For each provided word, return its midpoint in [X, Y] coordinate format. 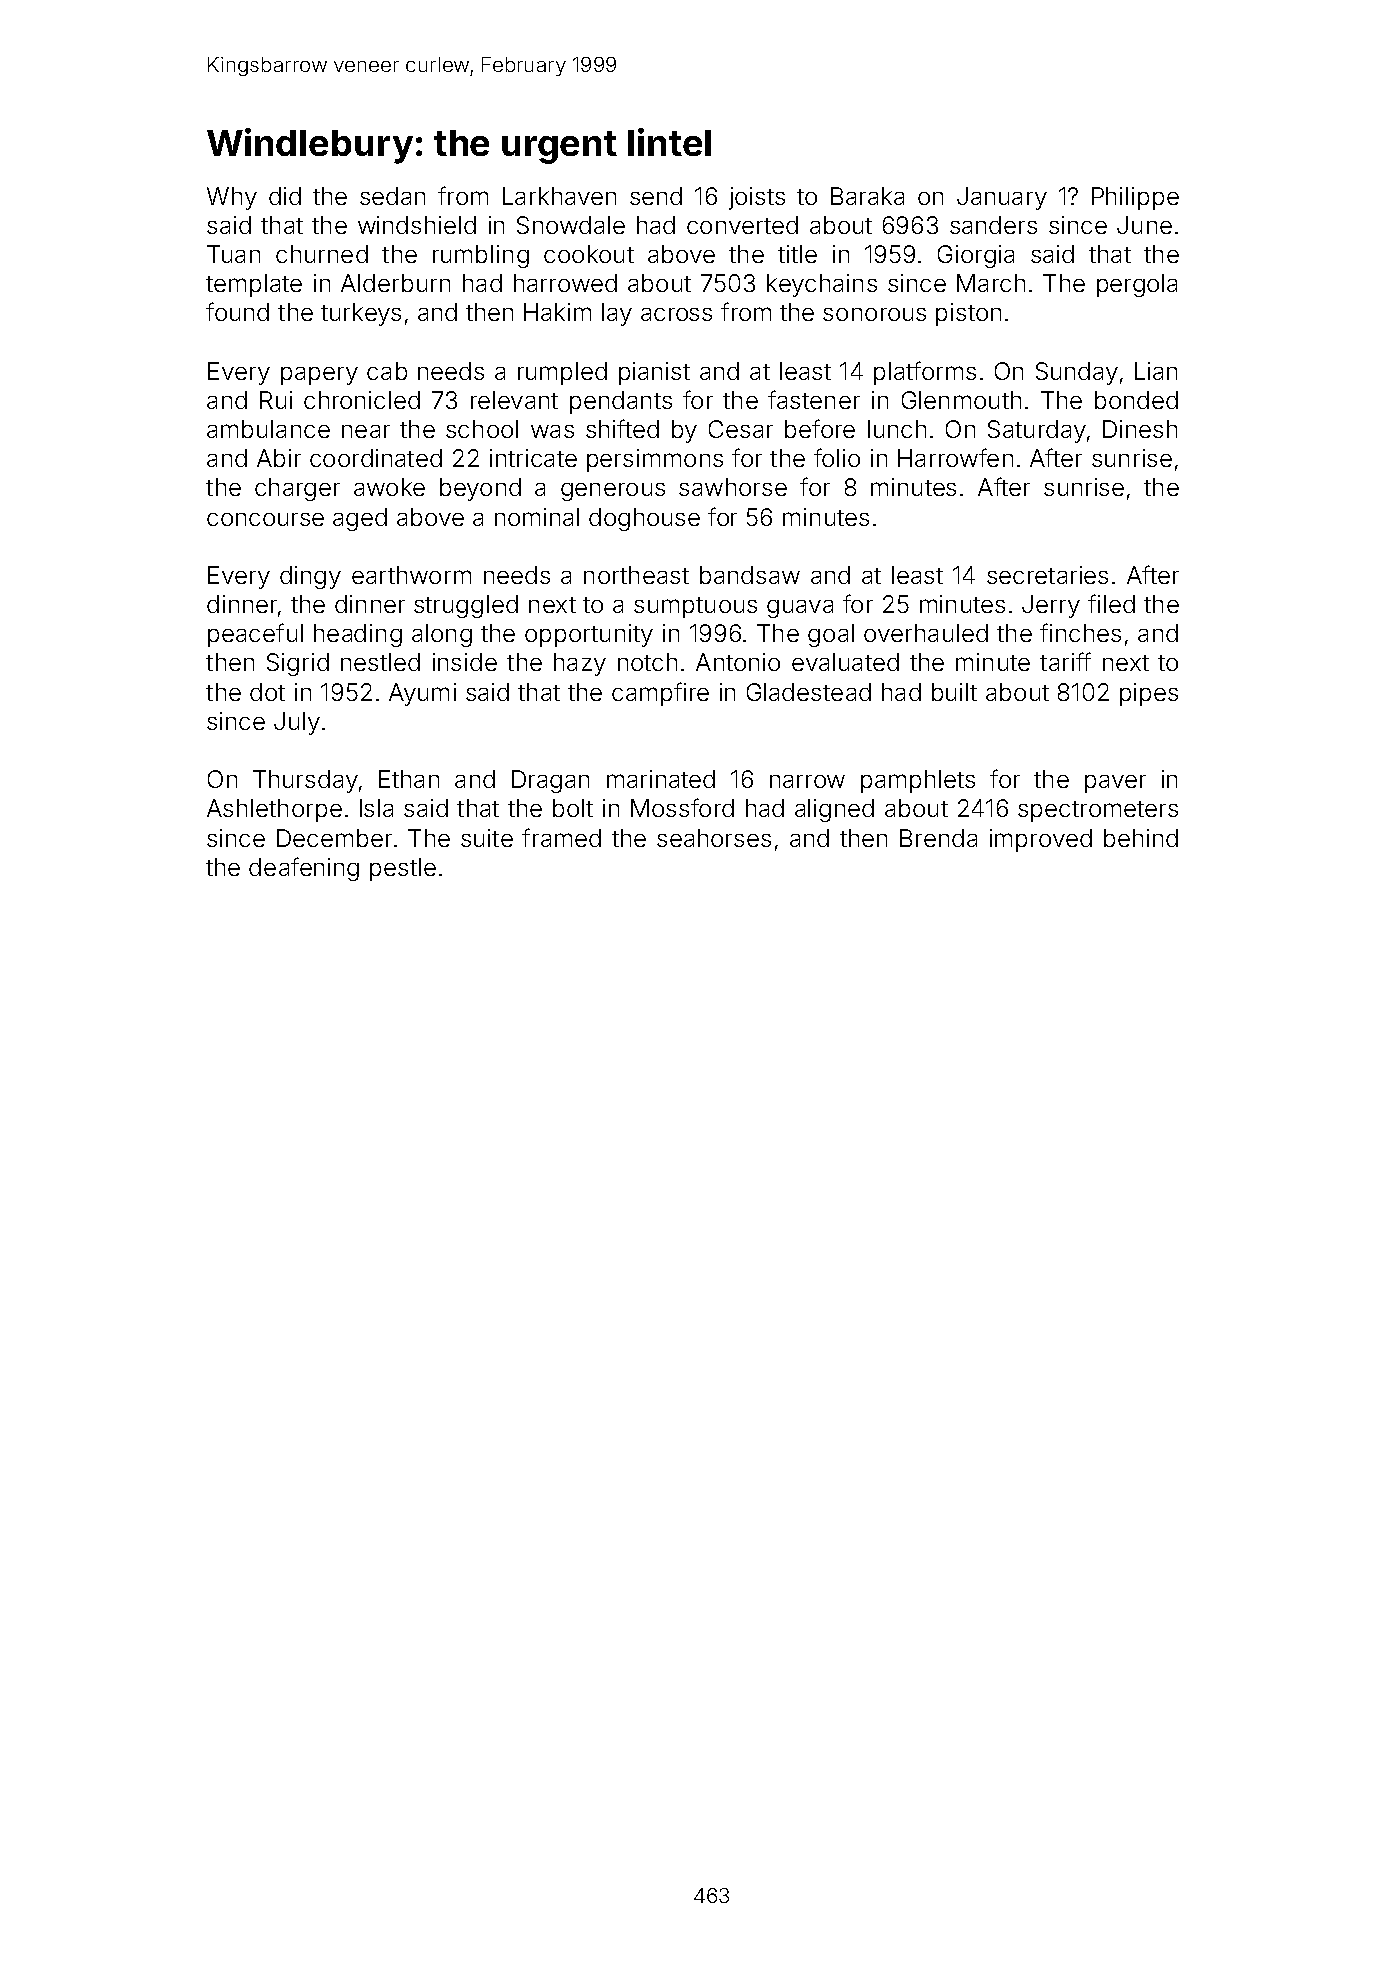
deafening [304, 869]
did [285, 196]
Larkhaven [559, 196]
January [1002, 198]
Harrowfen [955, 457]
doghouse [644, 519]
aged [360, 519]
